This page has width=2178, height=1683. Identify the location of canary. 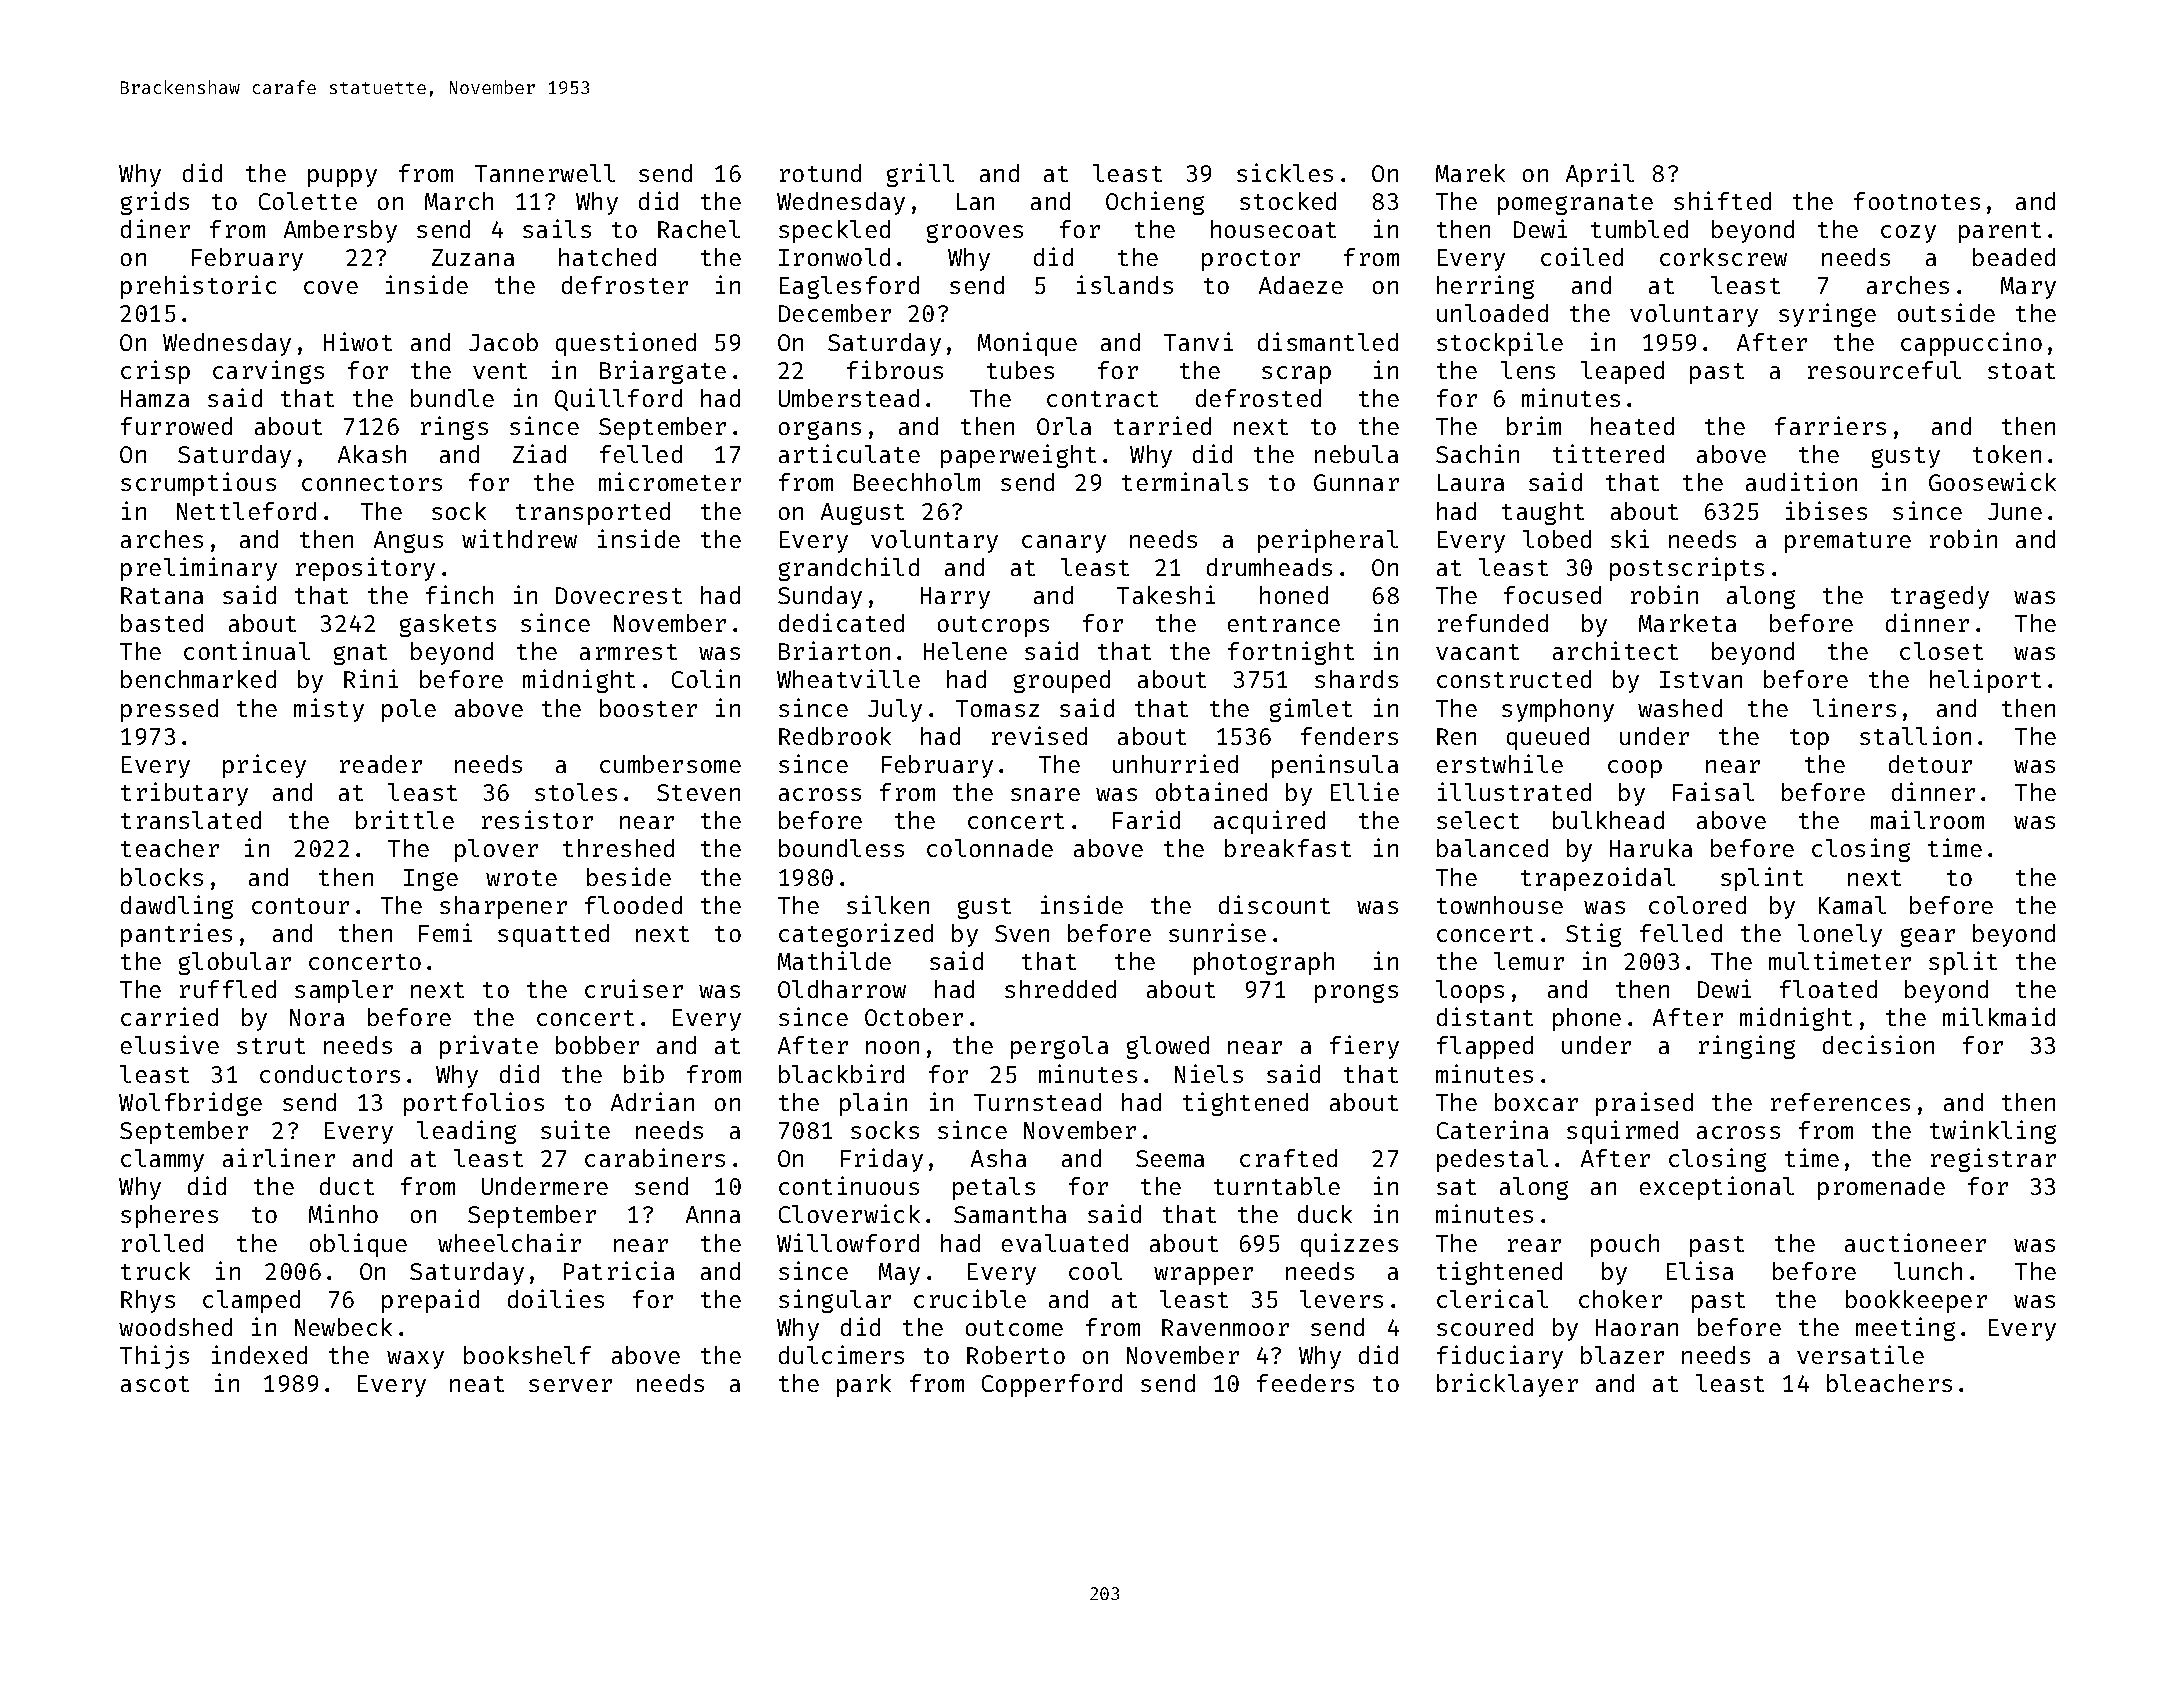
(1064, 544).
